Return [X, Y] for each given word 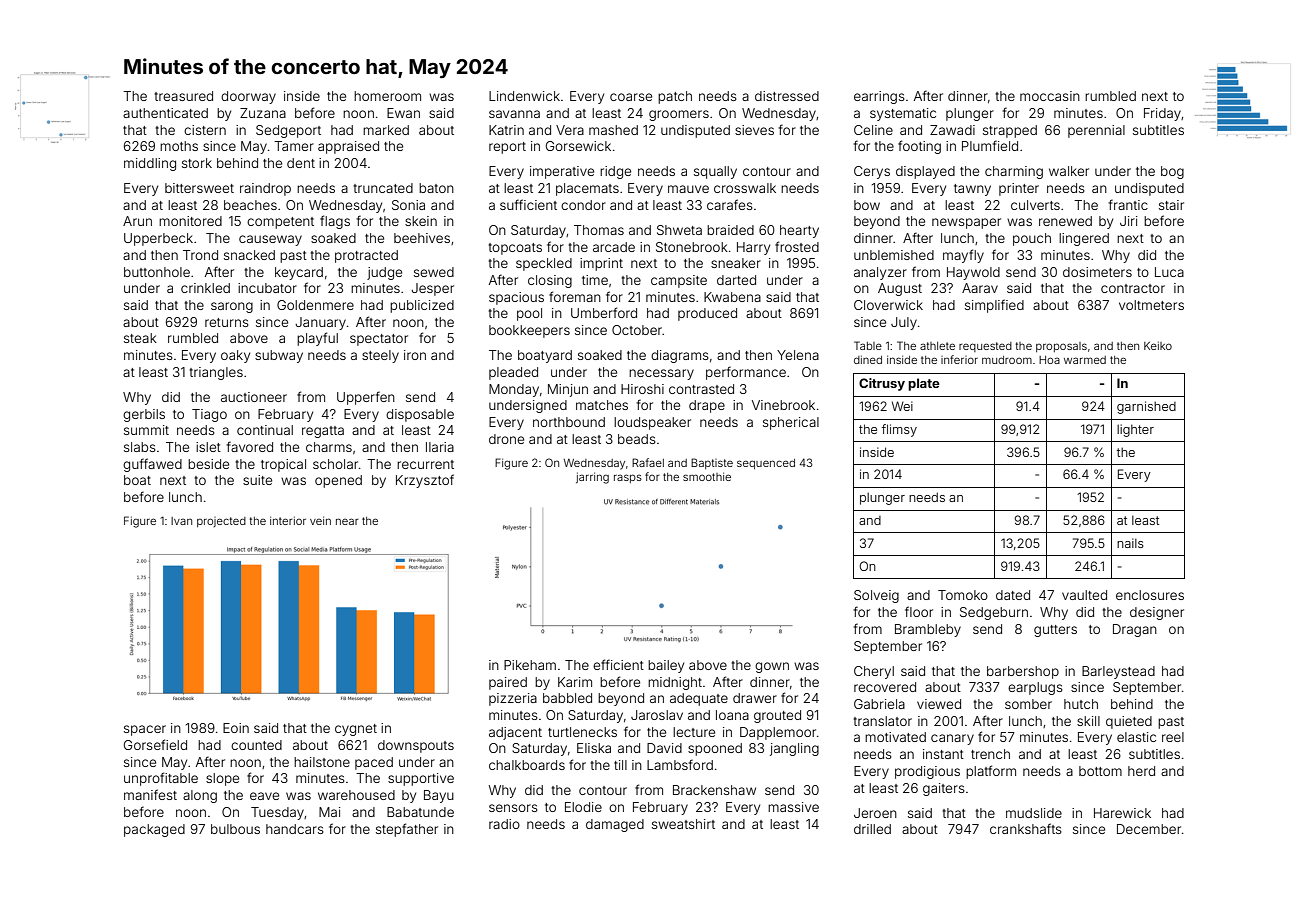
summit [146, 430]
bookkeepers [529, 331]
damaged [615, 825]
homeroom [387, 96]
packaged [154, 830]
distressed [787, 96]
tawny [972, 190]
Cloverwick [888, 305]
